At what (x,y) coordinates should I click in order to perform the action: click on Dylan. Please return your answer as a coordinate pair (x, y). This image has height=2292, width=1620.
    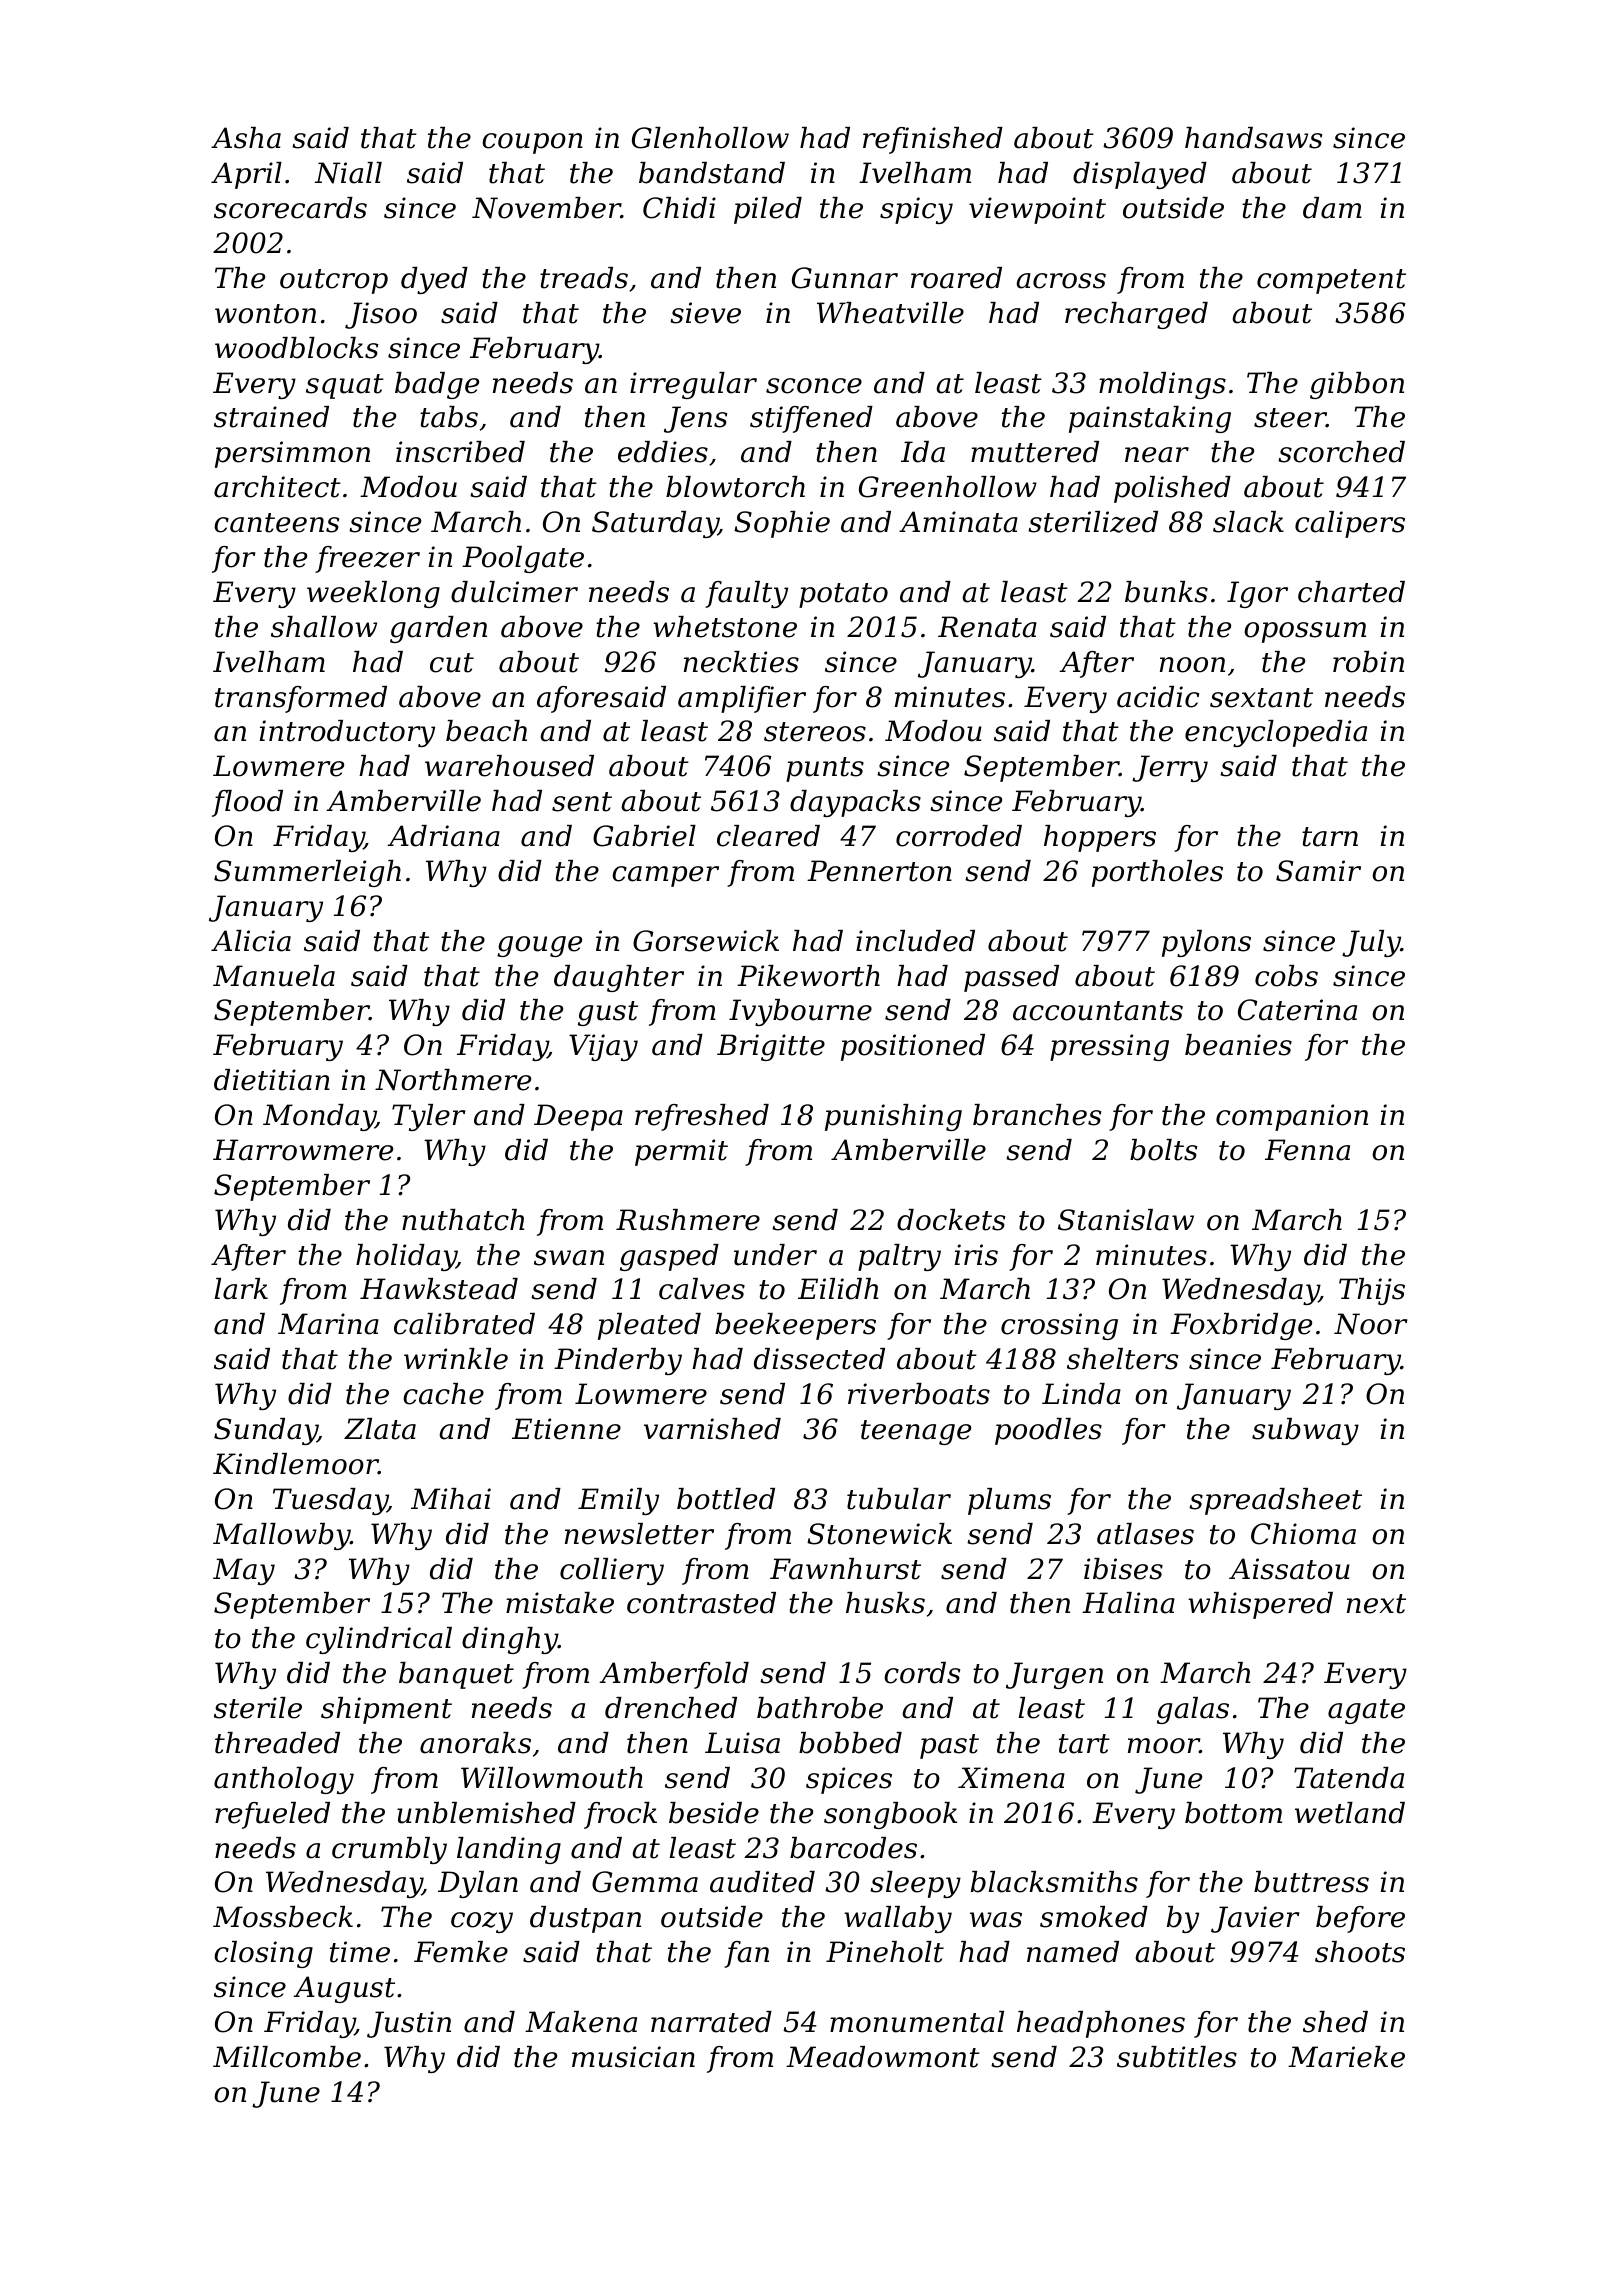
    Looking at the image, I should click on (478, 1884).
